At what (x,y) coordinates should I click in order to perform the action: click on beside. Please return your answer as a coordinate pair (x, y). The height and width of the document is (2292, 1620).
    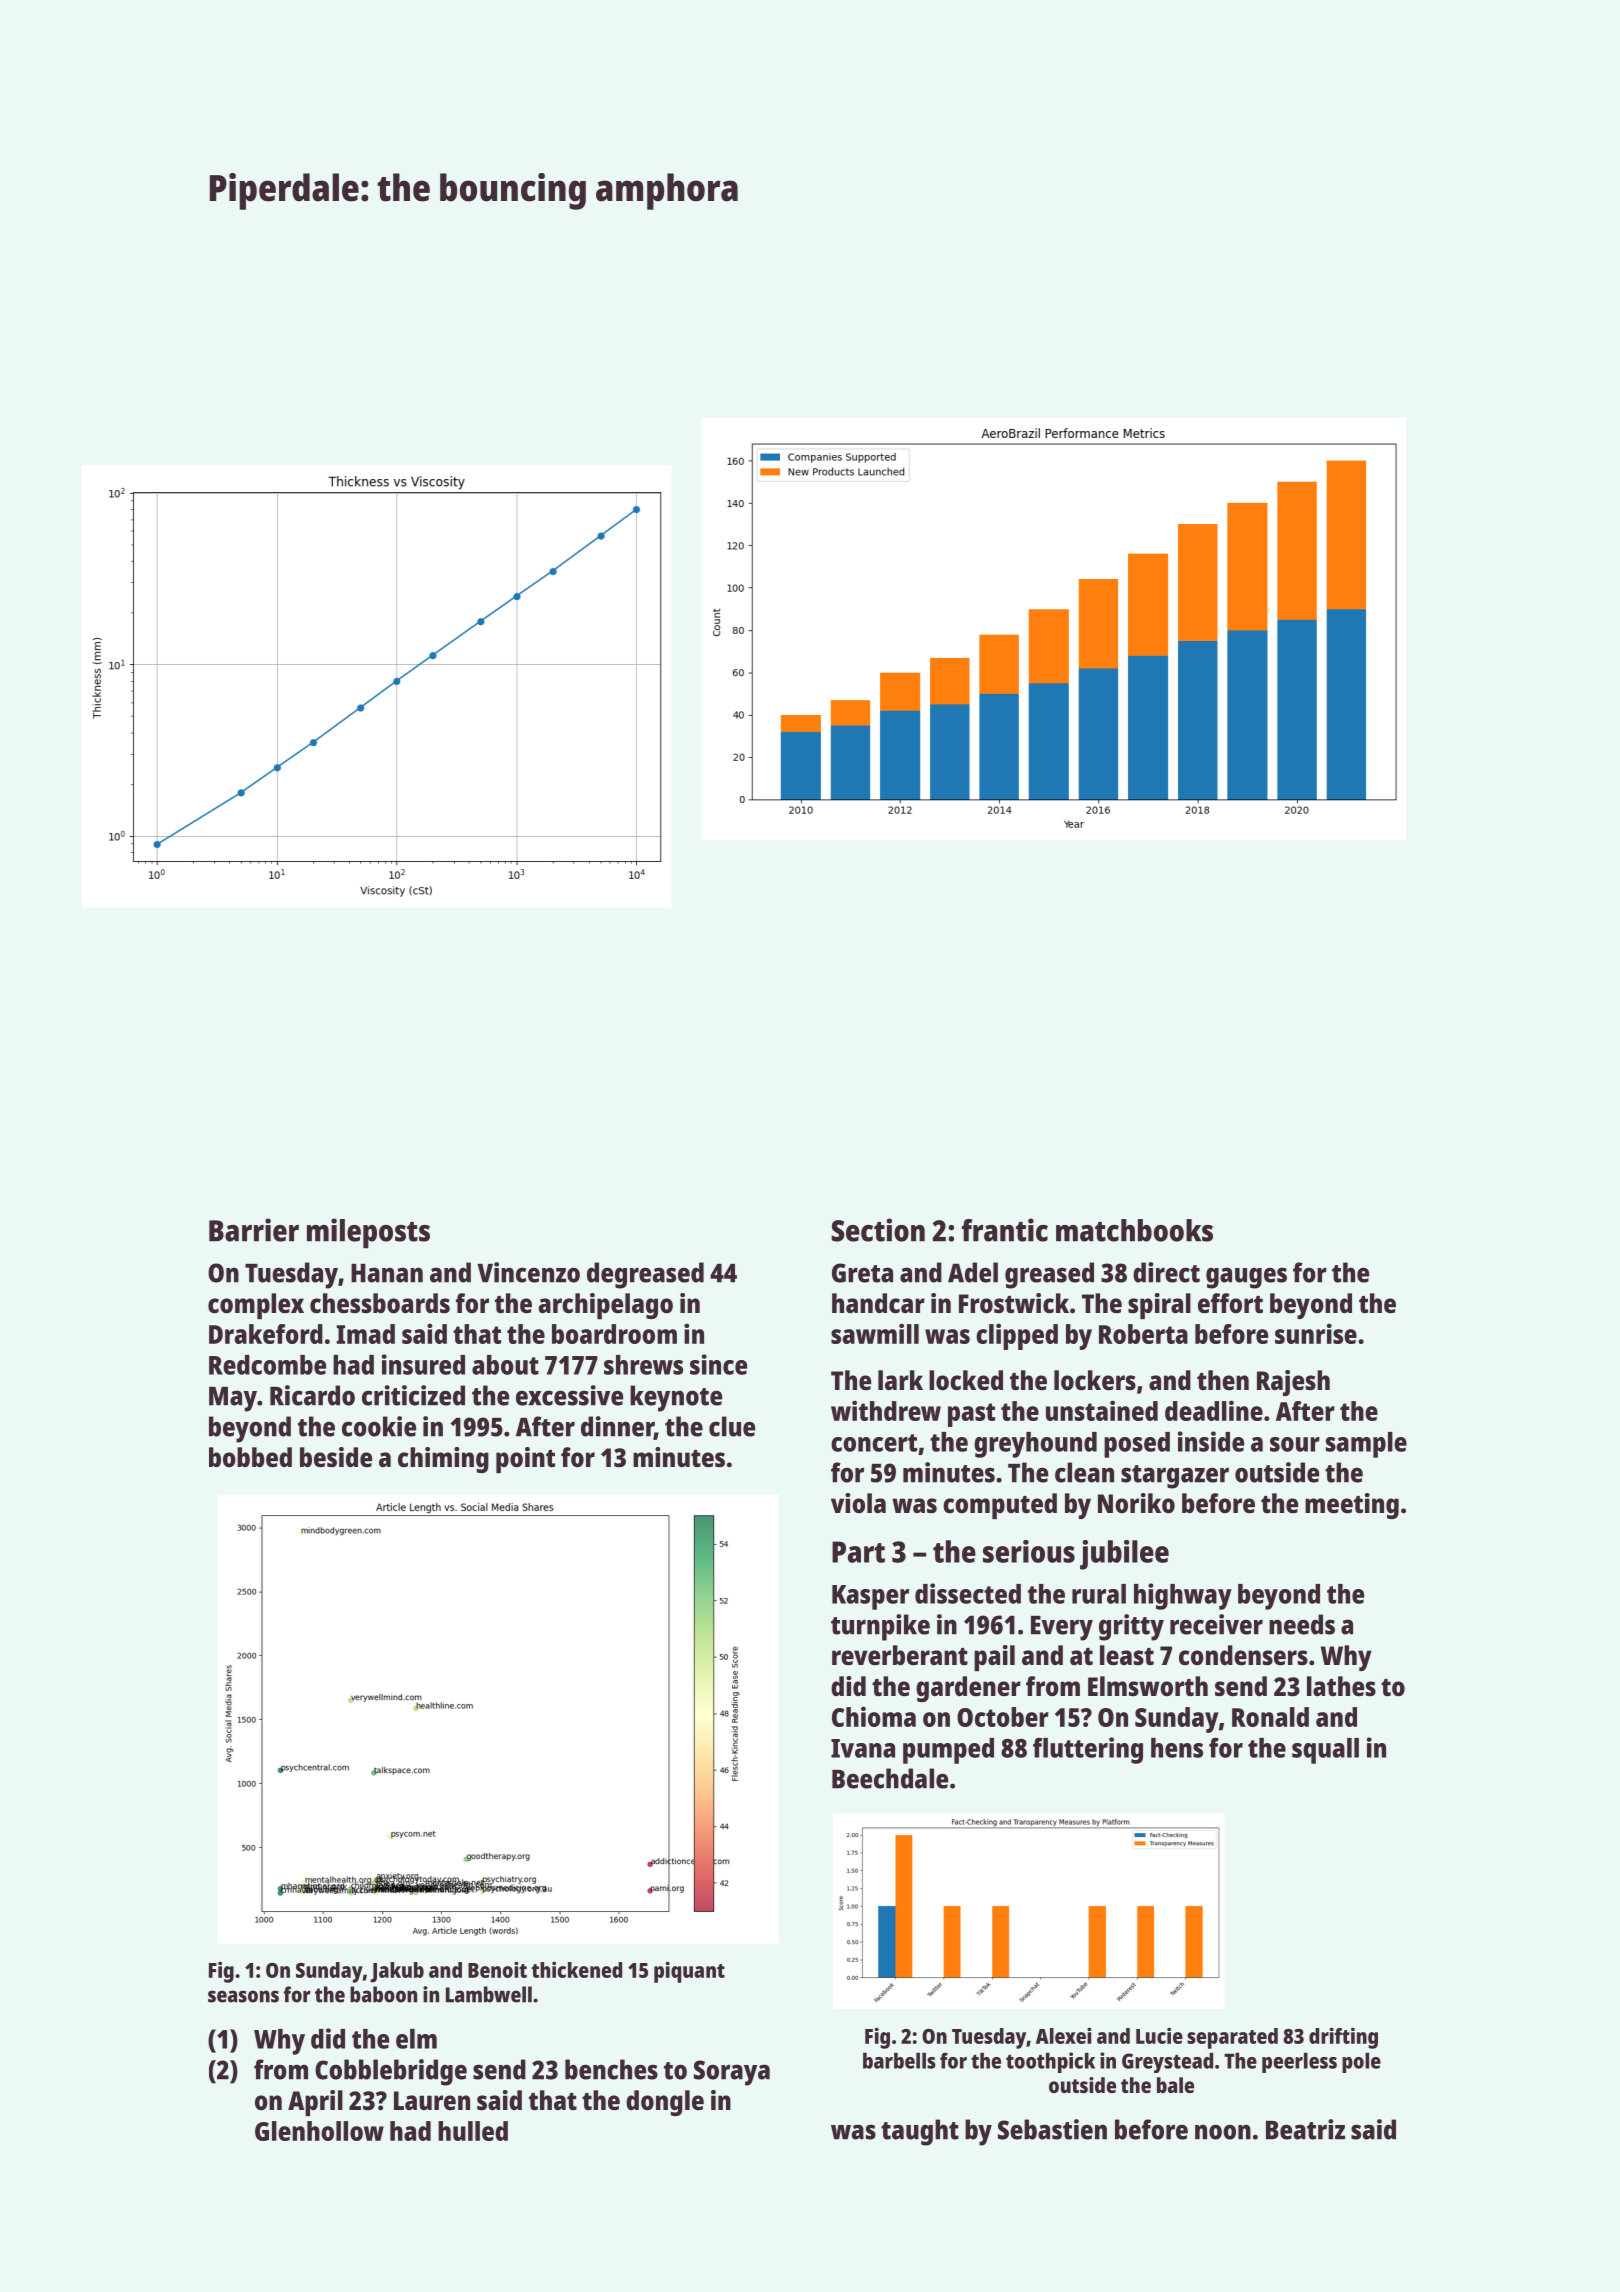
    Looking at the image, I should click on (336, 1457).
